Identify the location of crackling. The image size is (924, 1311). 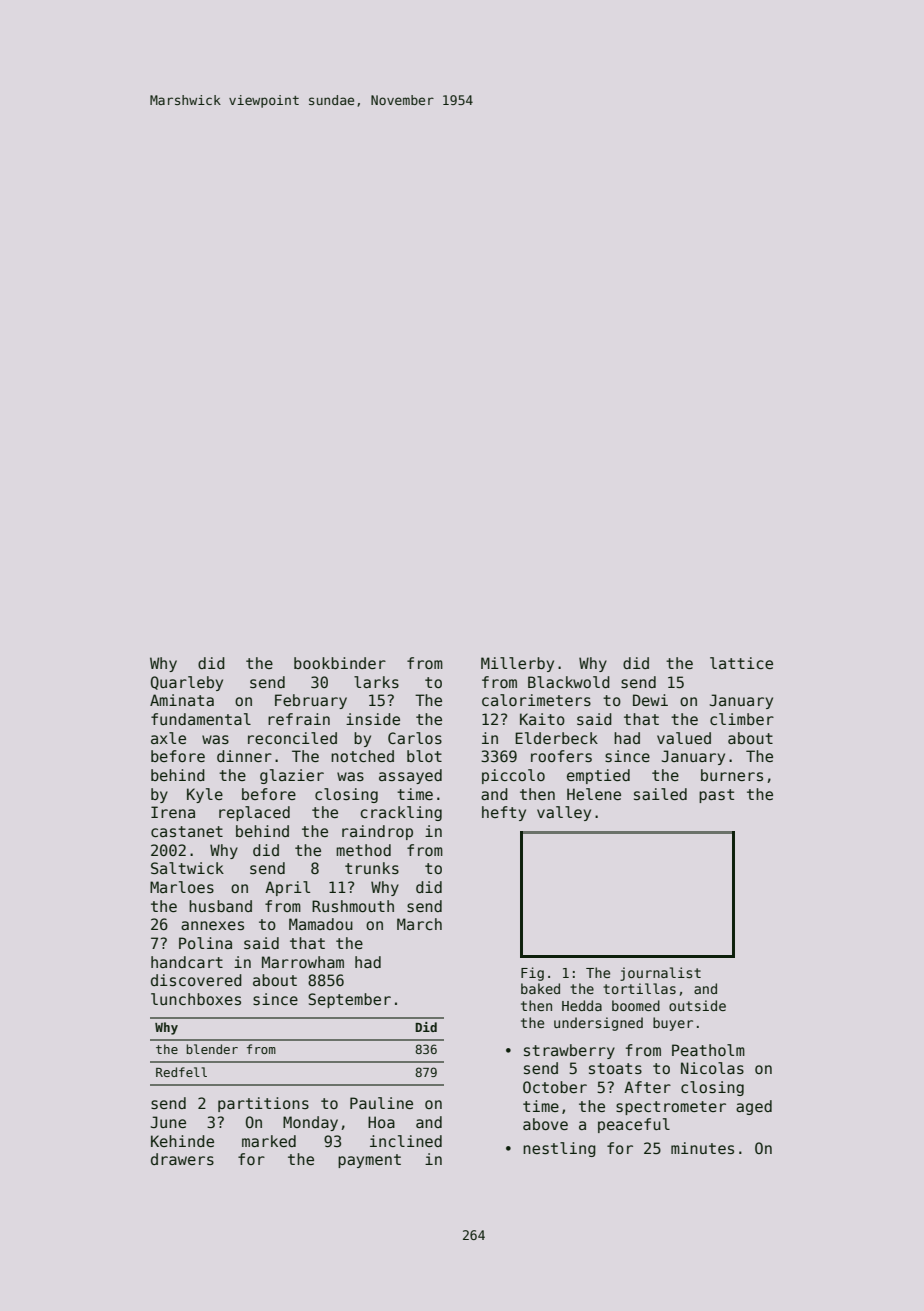
(401, 813).
